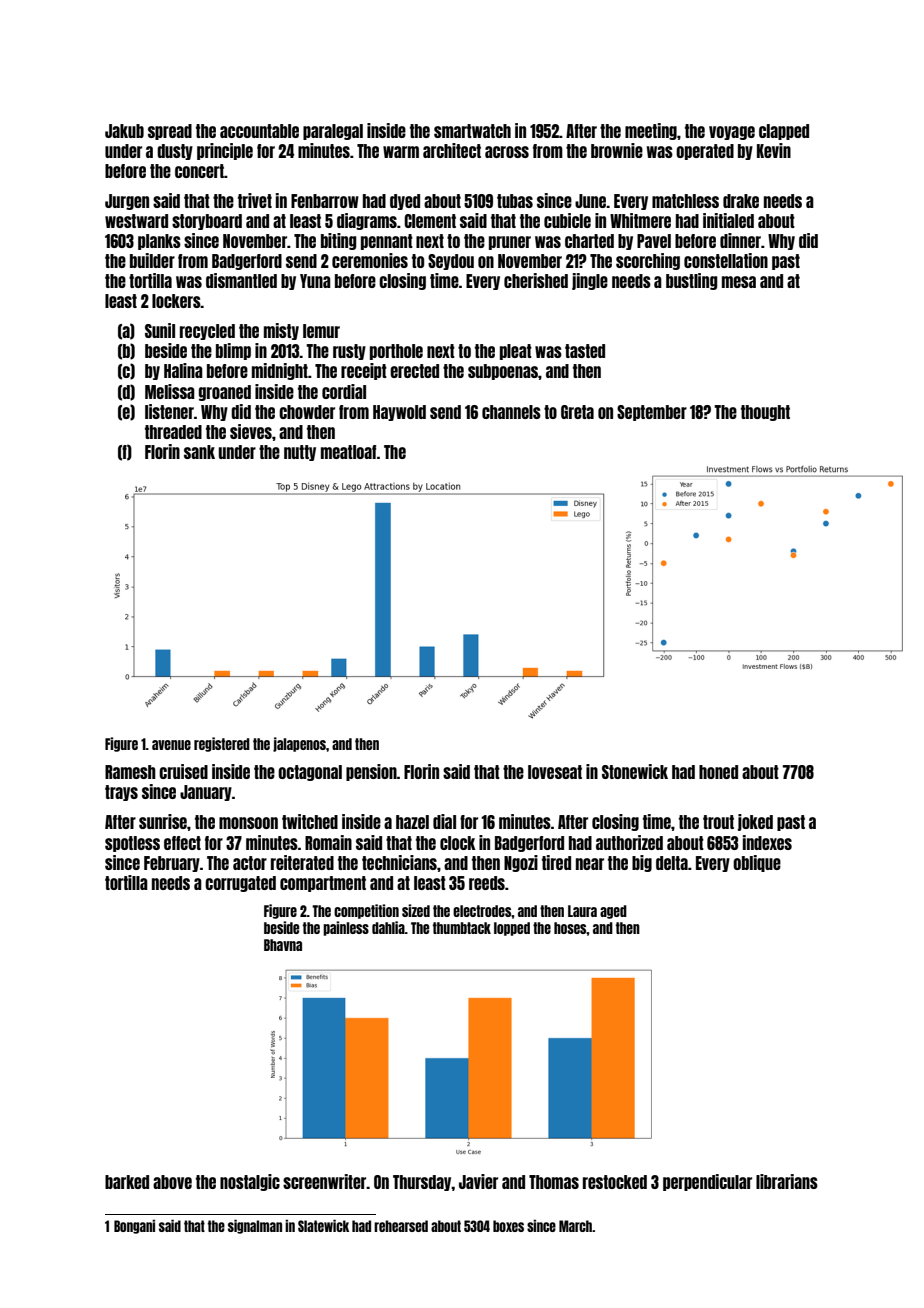 Image resolution: width=924 pixels, height=1308 pixels. What do you see at coordinates (718, 822) in the screenshot?
I see `trout` at bounding box center [718, 822].
